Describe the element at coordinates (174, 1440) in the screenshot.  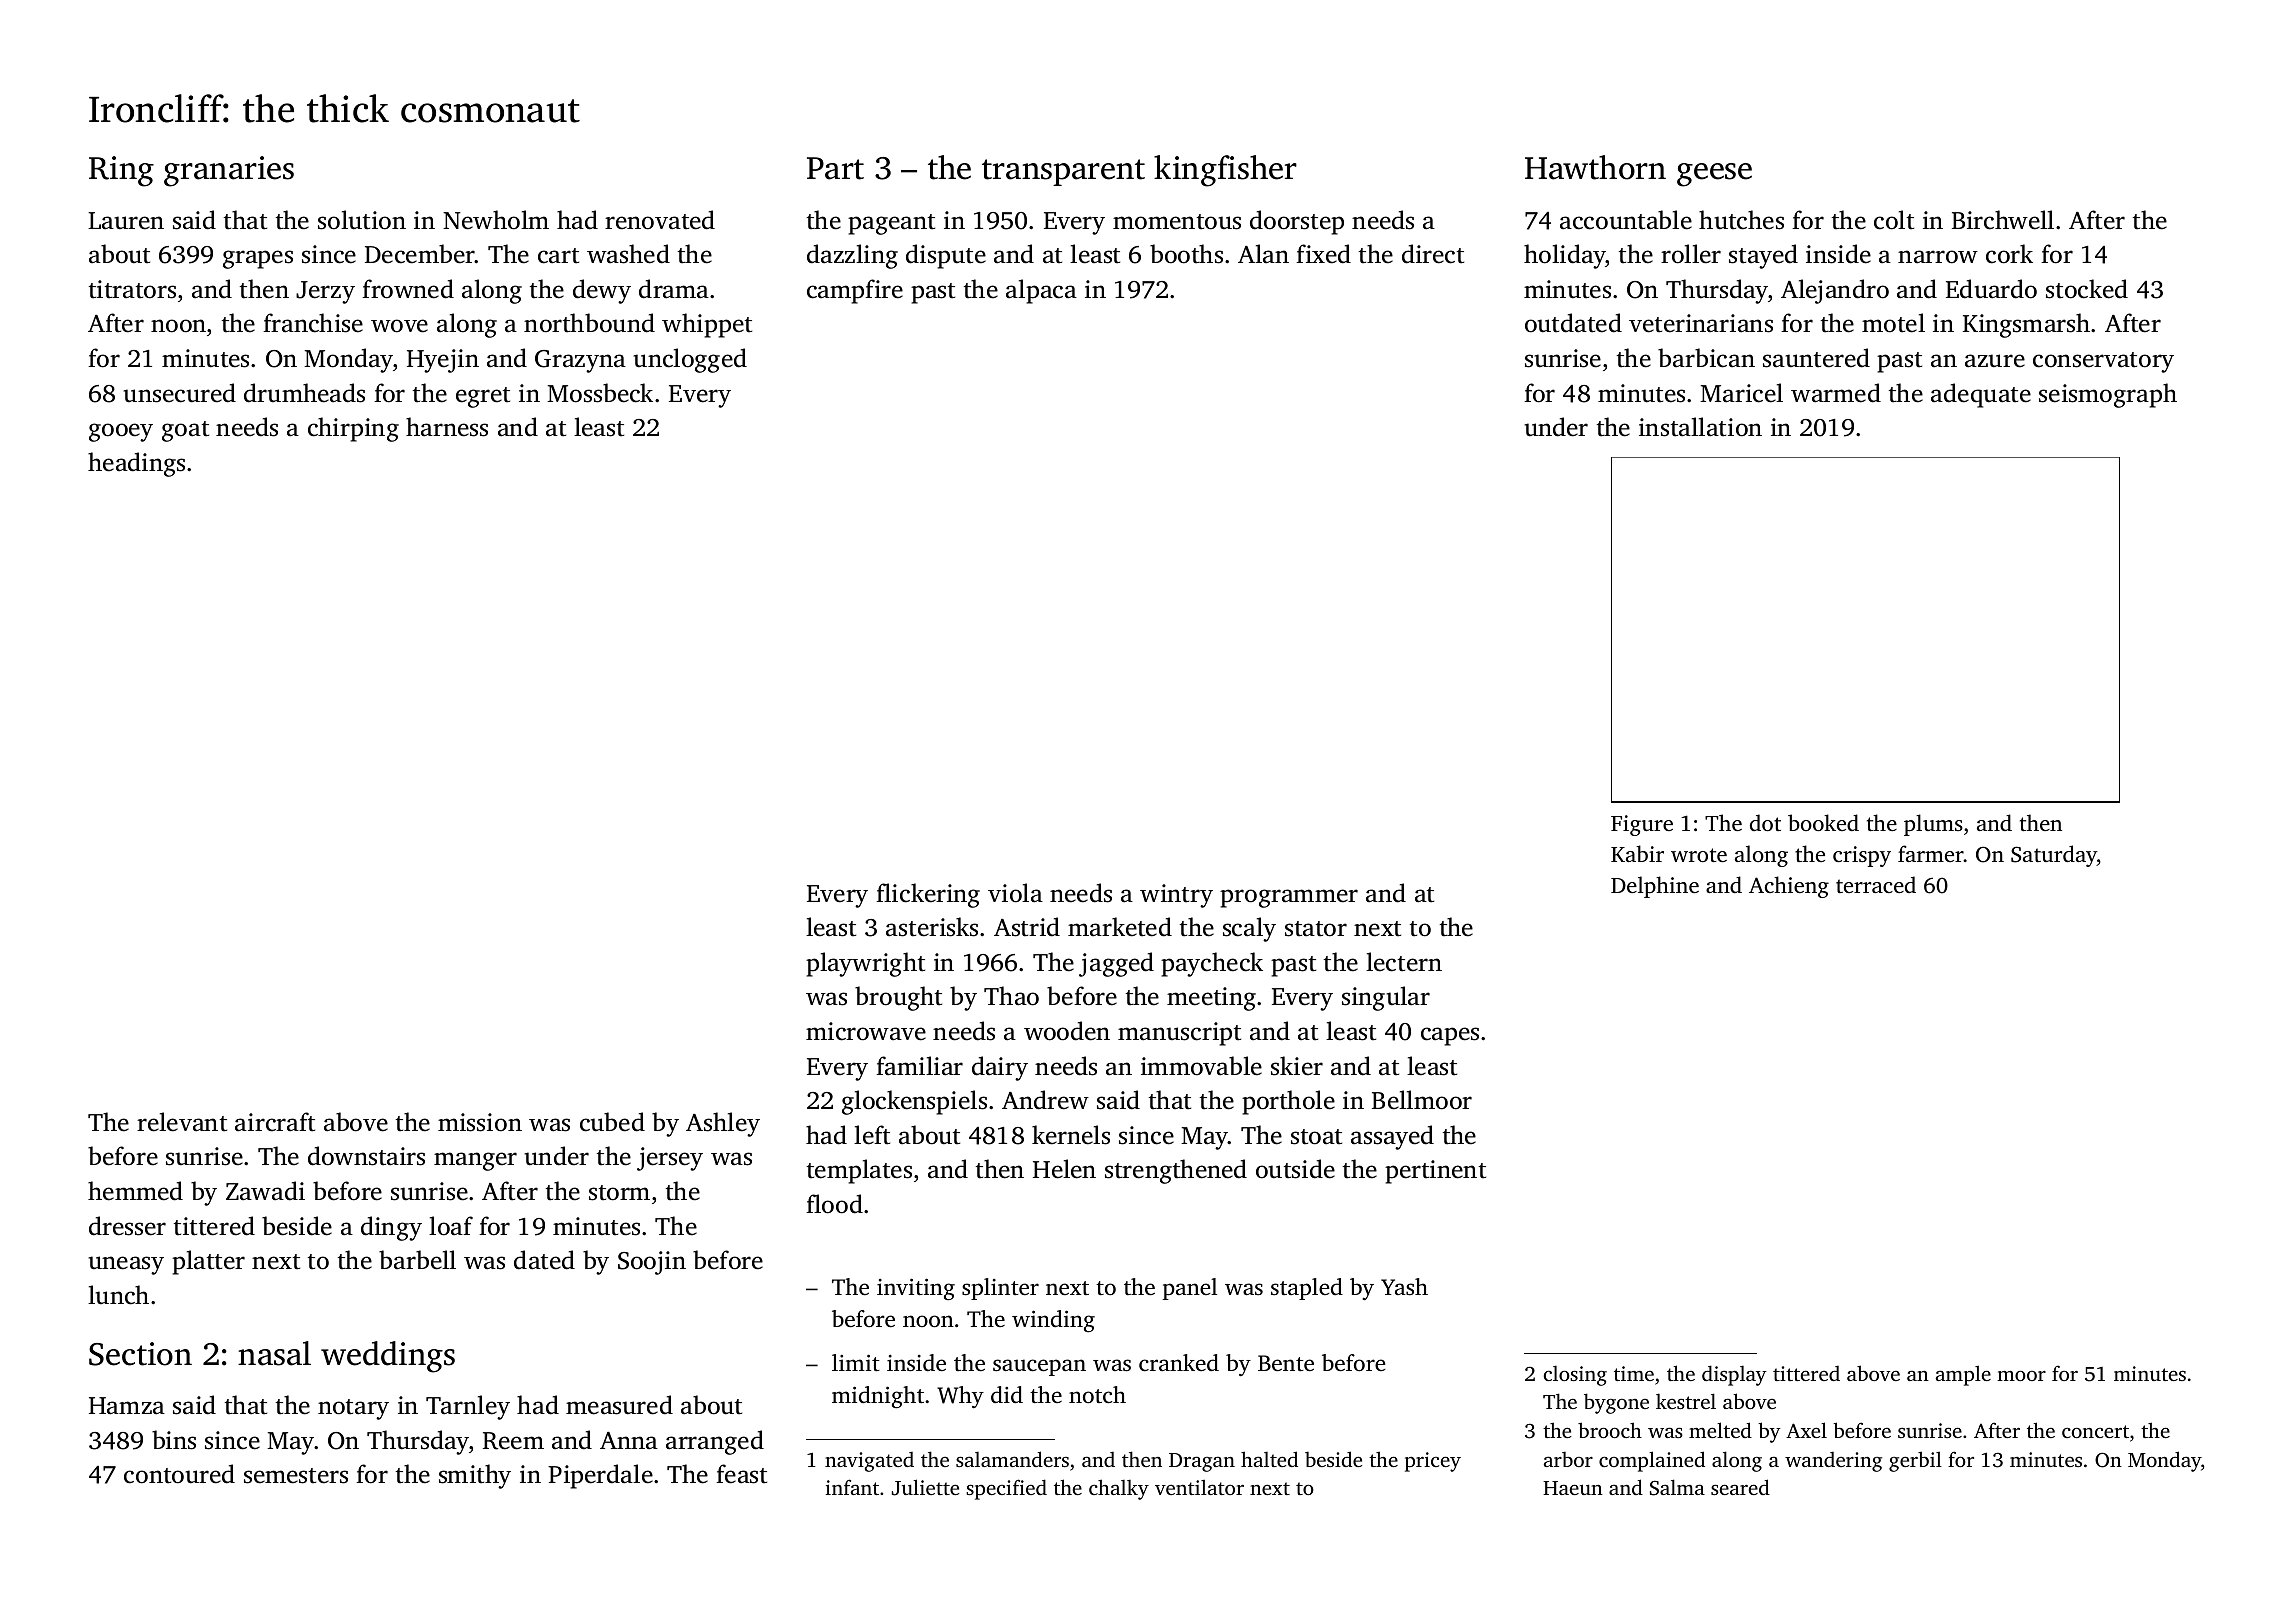
I see `bins` at that location.
